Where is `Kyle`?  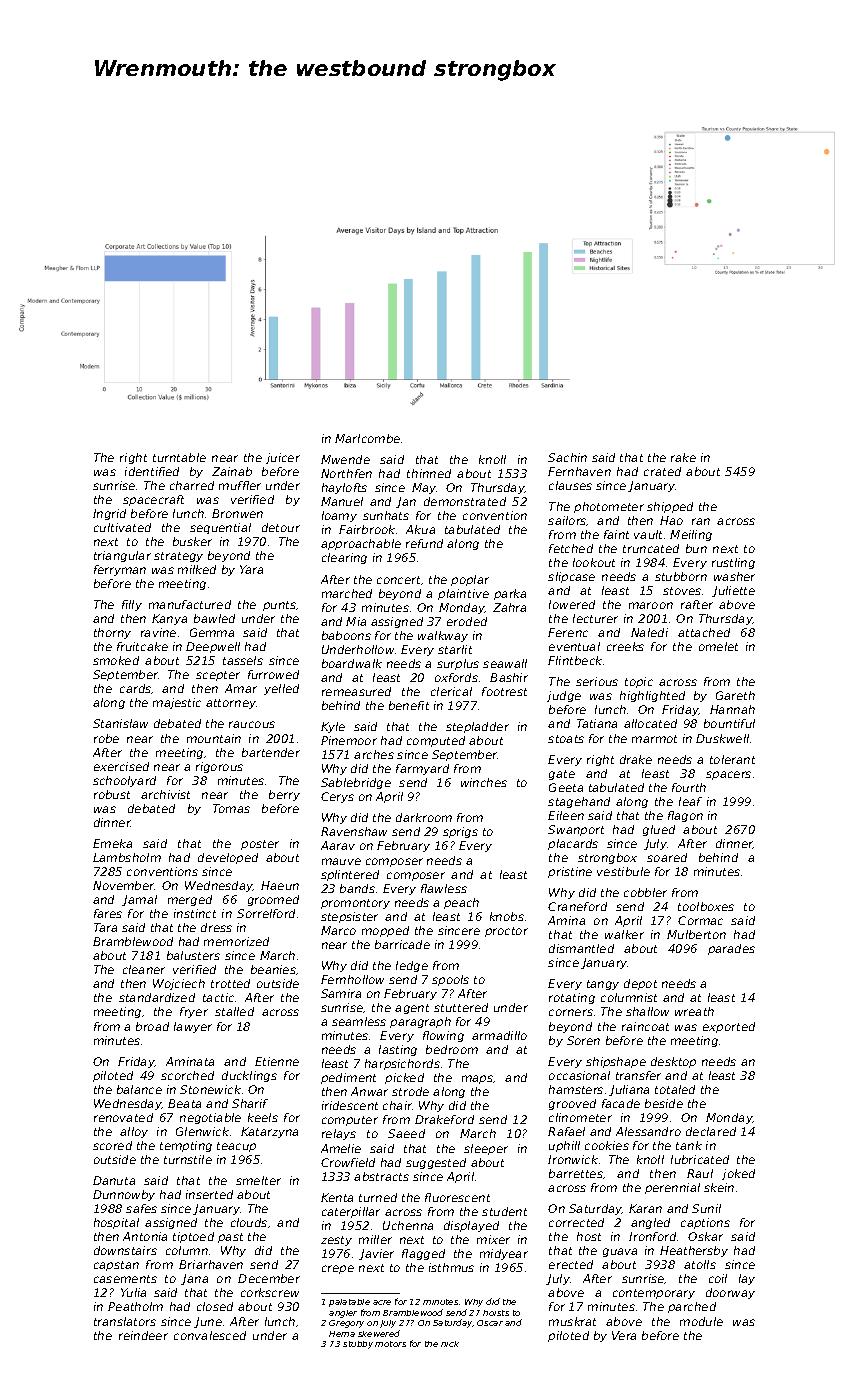
Kyle is located at coordinates (333, 727).
